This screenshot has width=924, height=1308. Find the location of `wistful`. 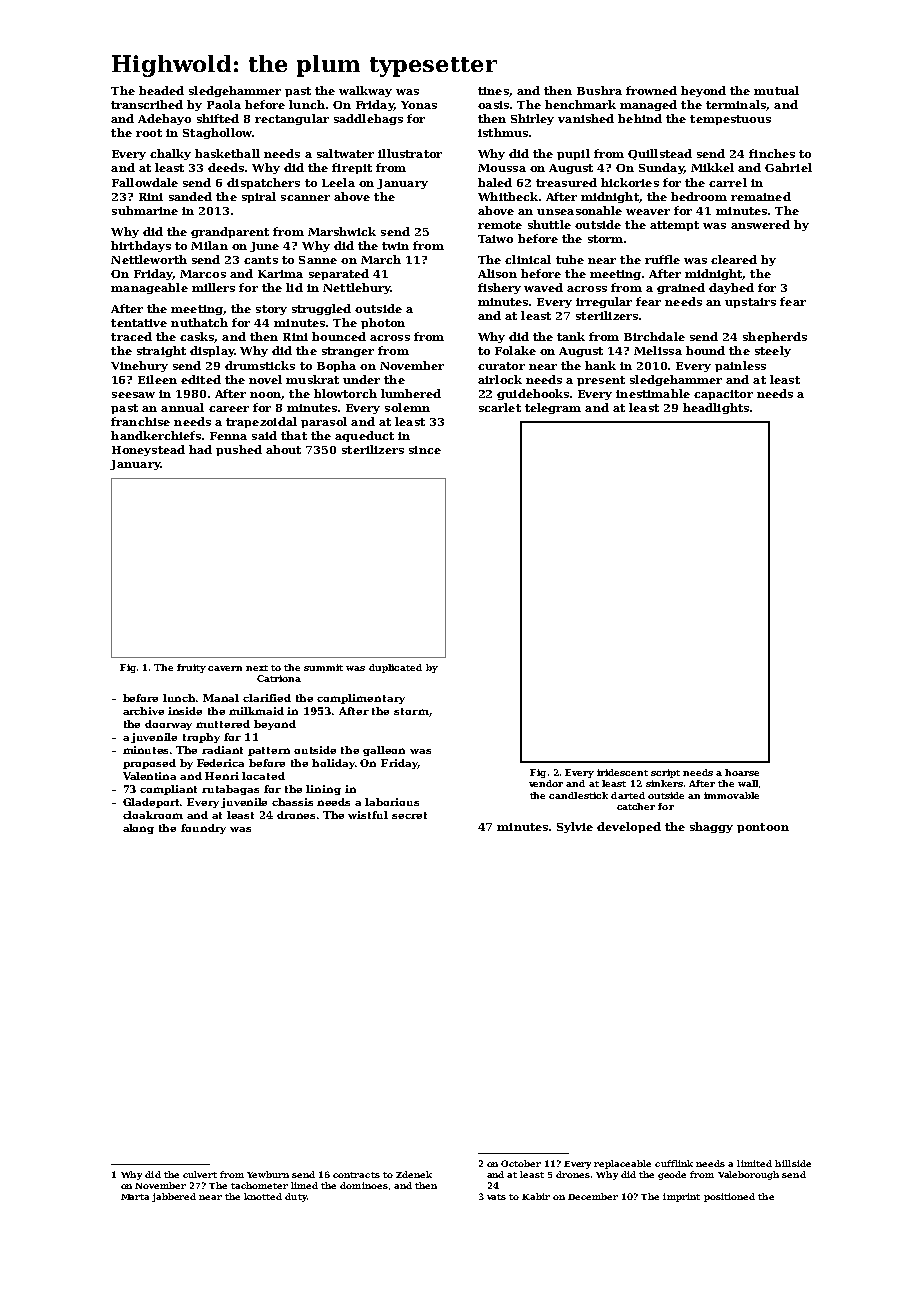

wistful is located at coordinates (368, 815).
